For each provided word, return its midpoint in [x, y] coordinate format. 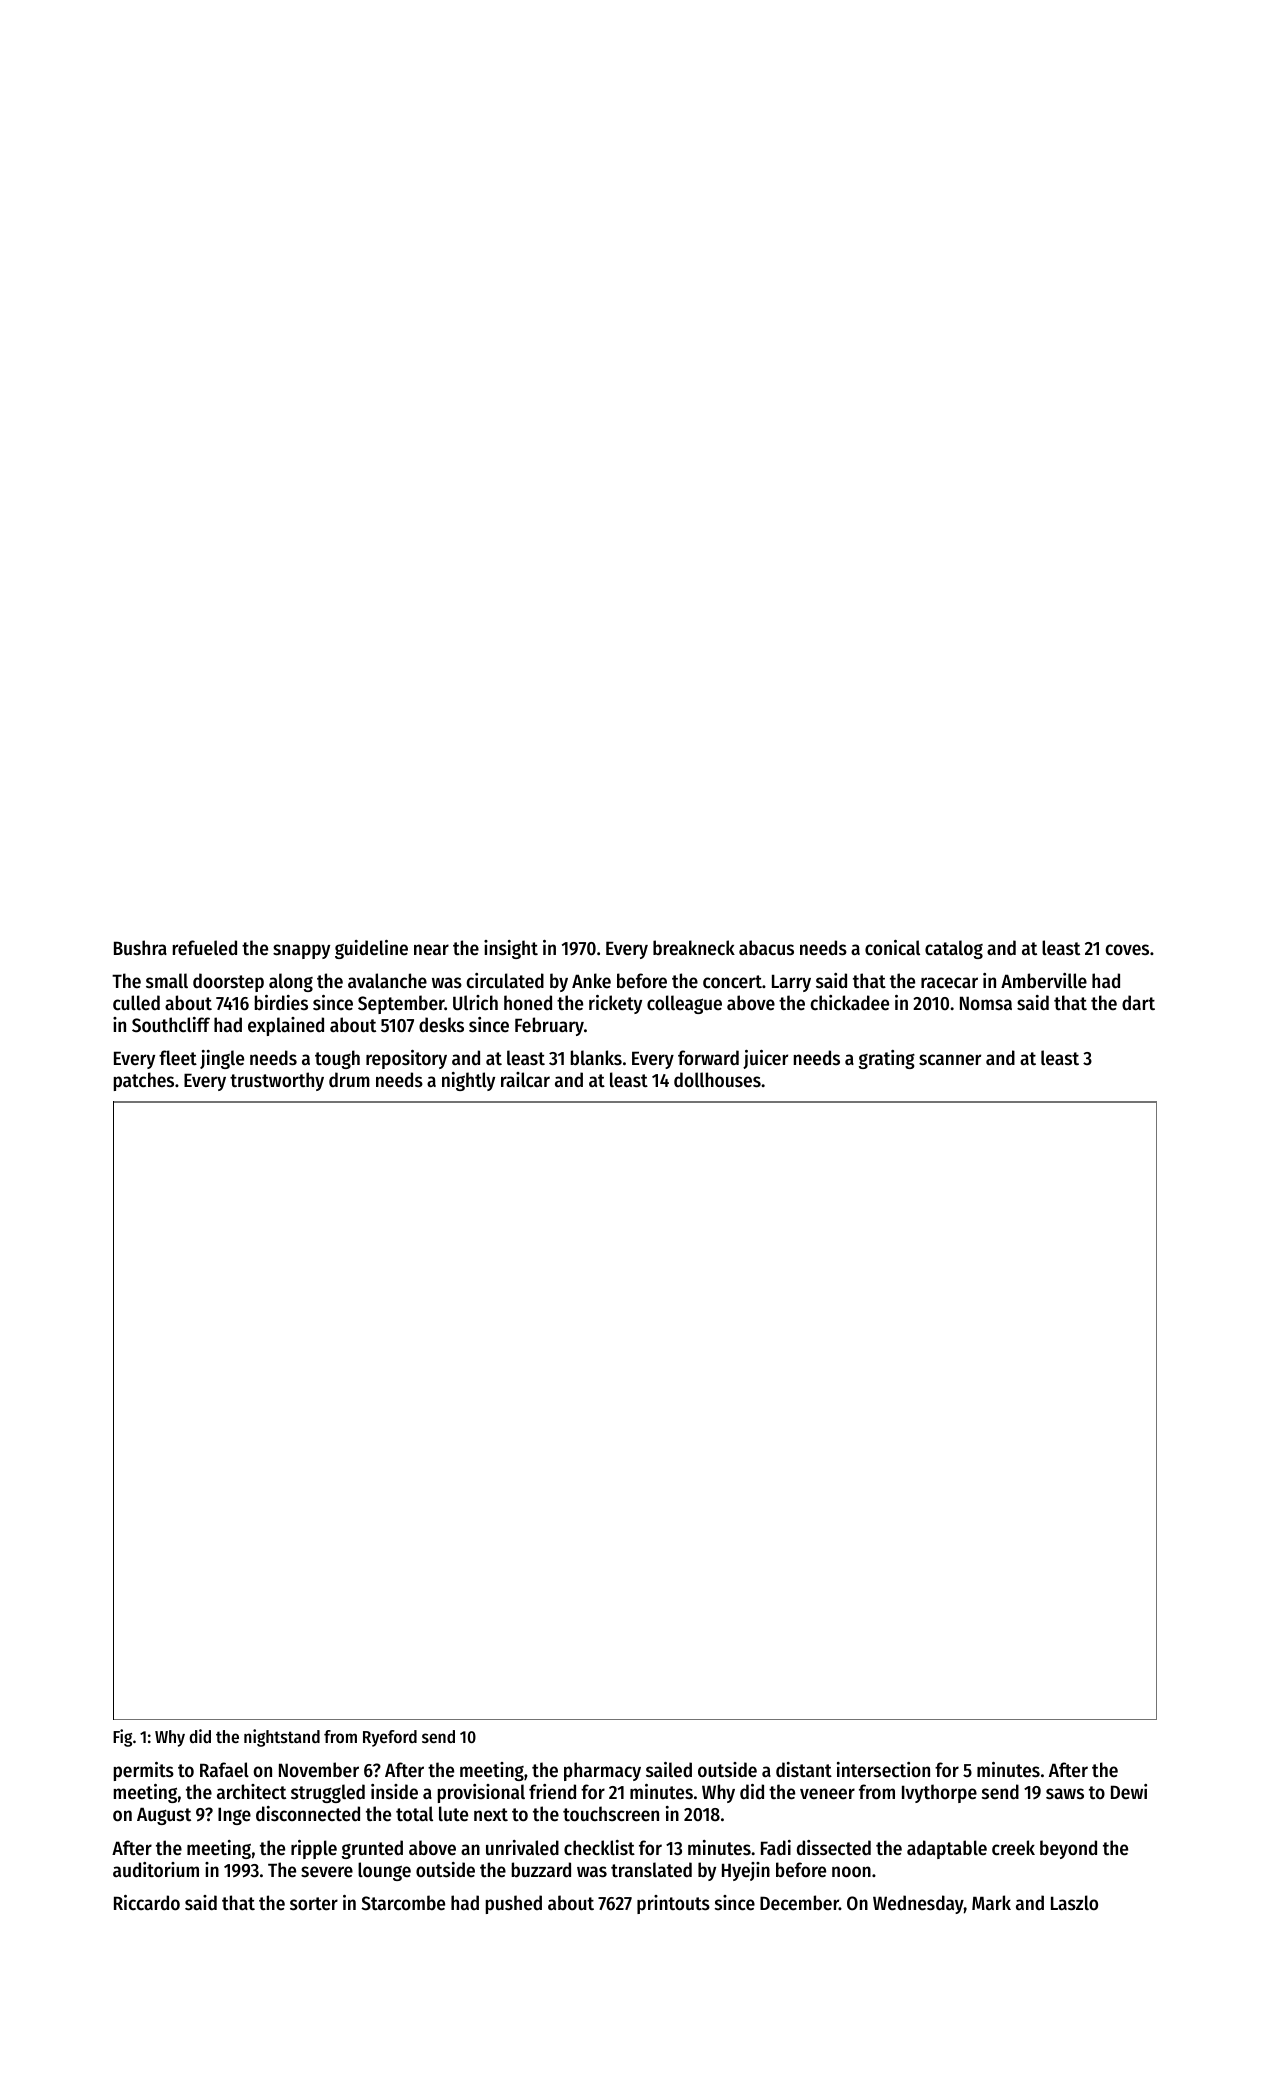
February [549, 1026]
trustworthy [277, 1081]
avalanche [387, 981]
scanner [950, 1060]
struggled [328, 1793]
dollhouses [717, 1080]
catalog [954, 949]
